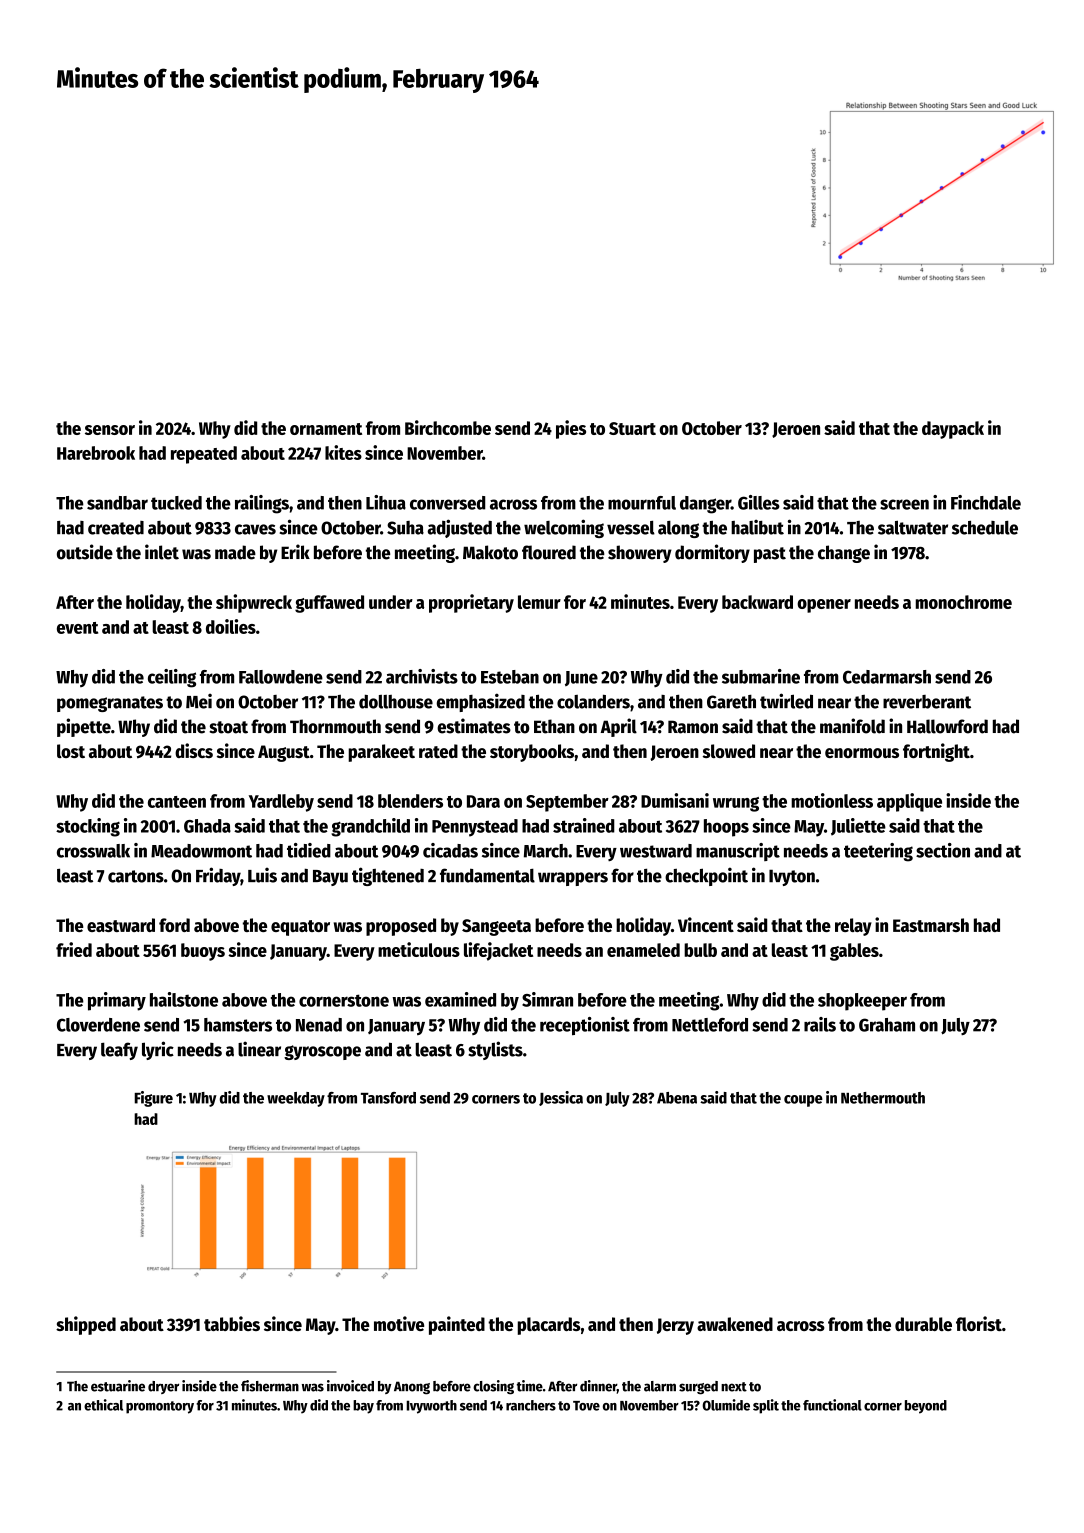 This screenshot has width=1084, height=1533. What do you see at coordinates (103, 1405) in the screenshot?
I see `ethical` at bounding box center [103, 1405].
